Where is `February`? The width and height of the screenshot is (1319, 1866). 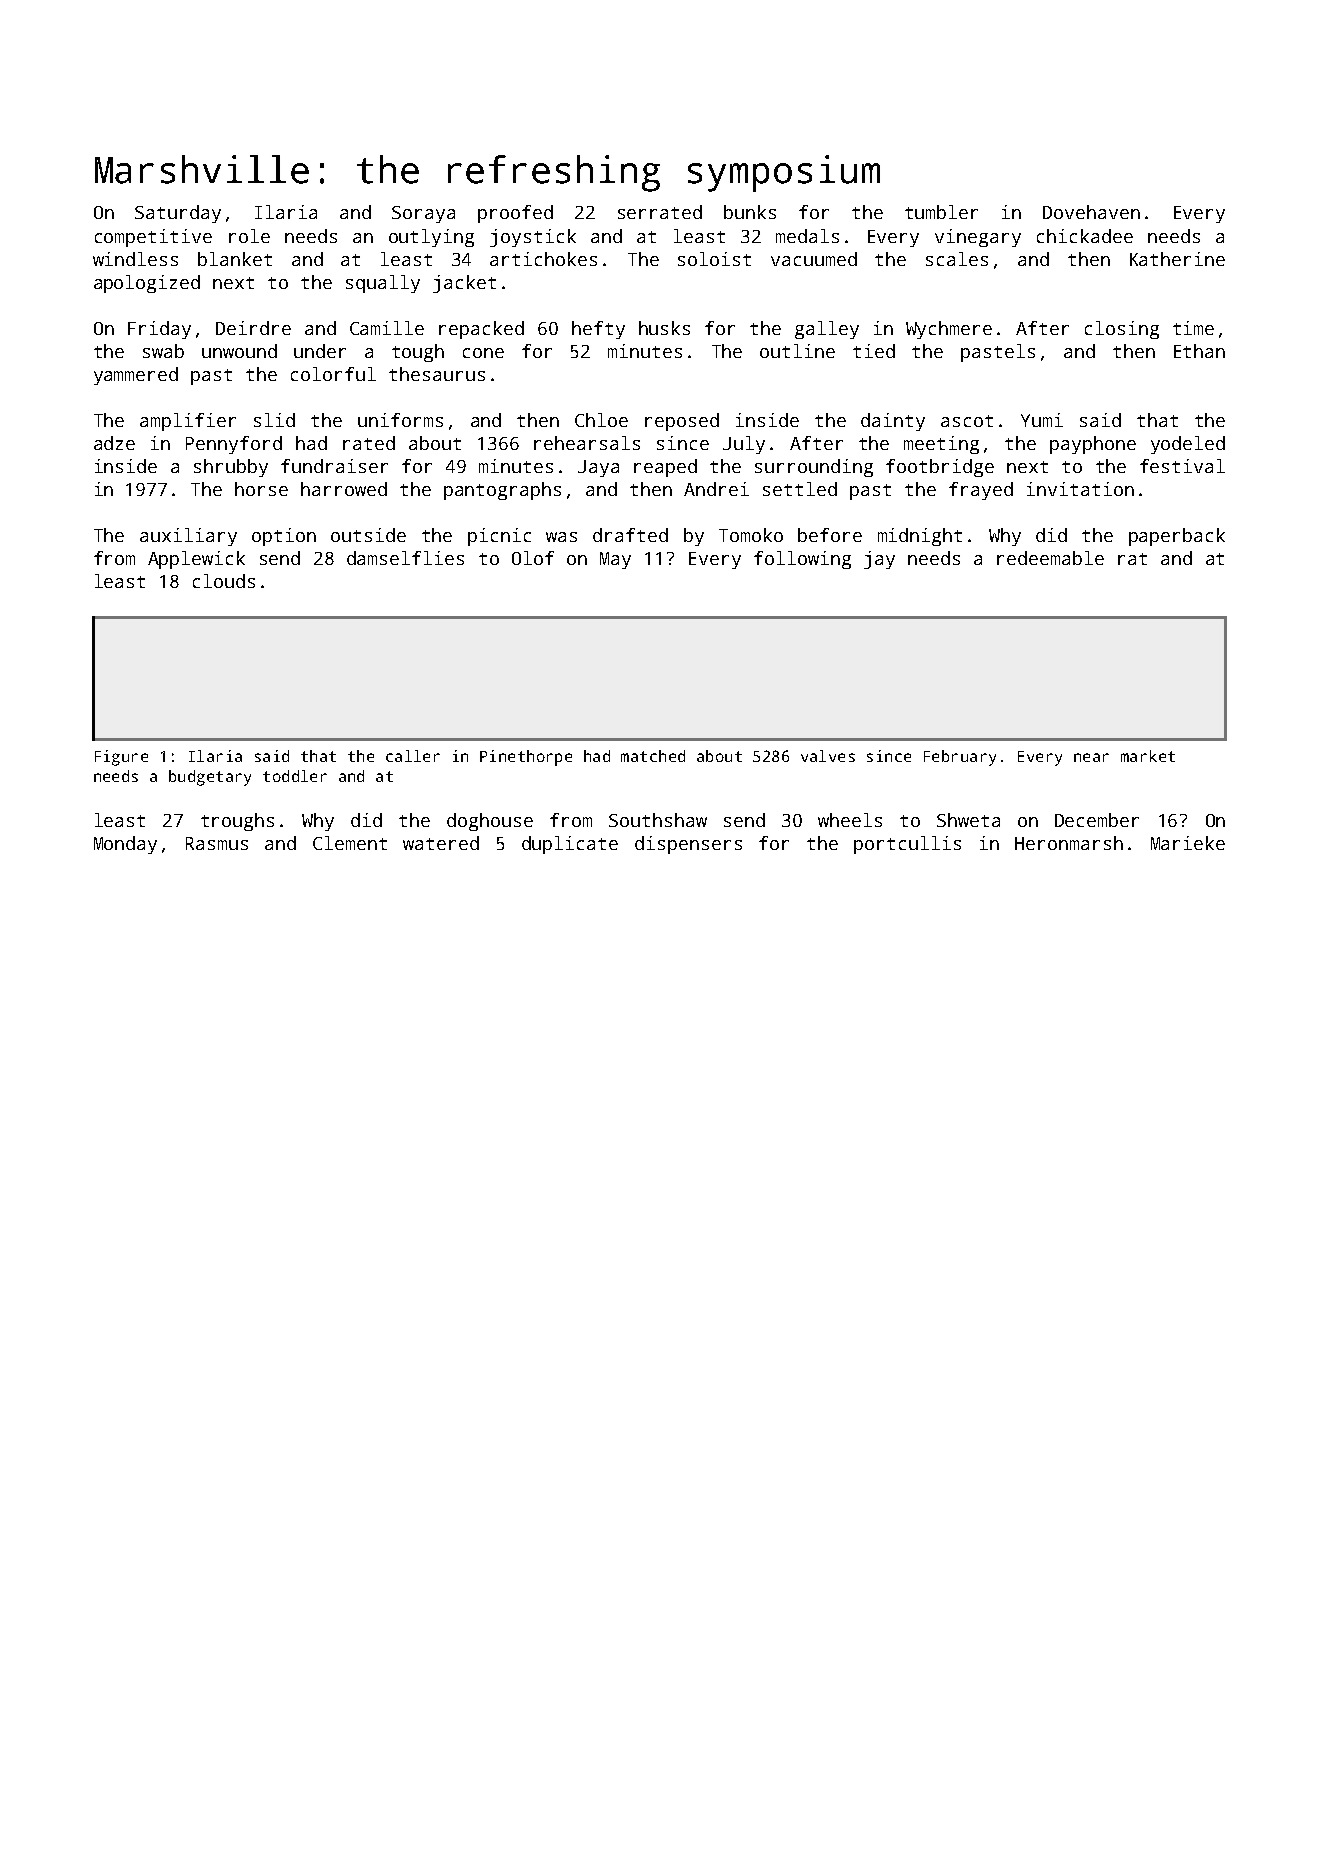 February is located at coordinates (960, 758).
